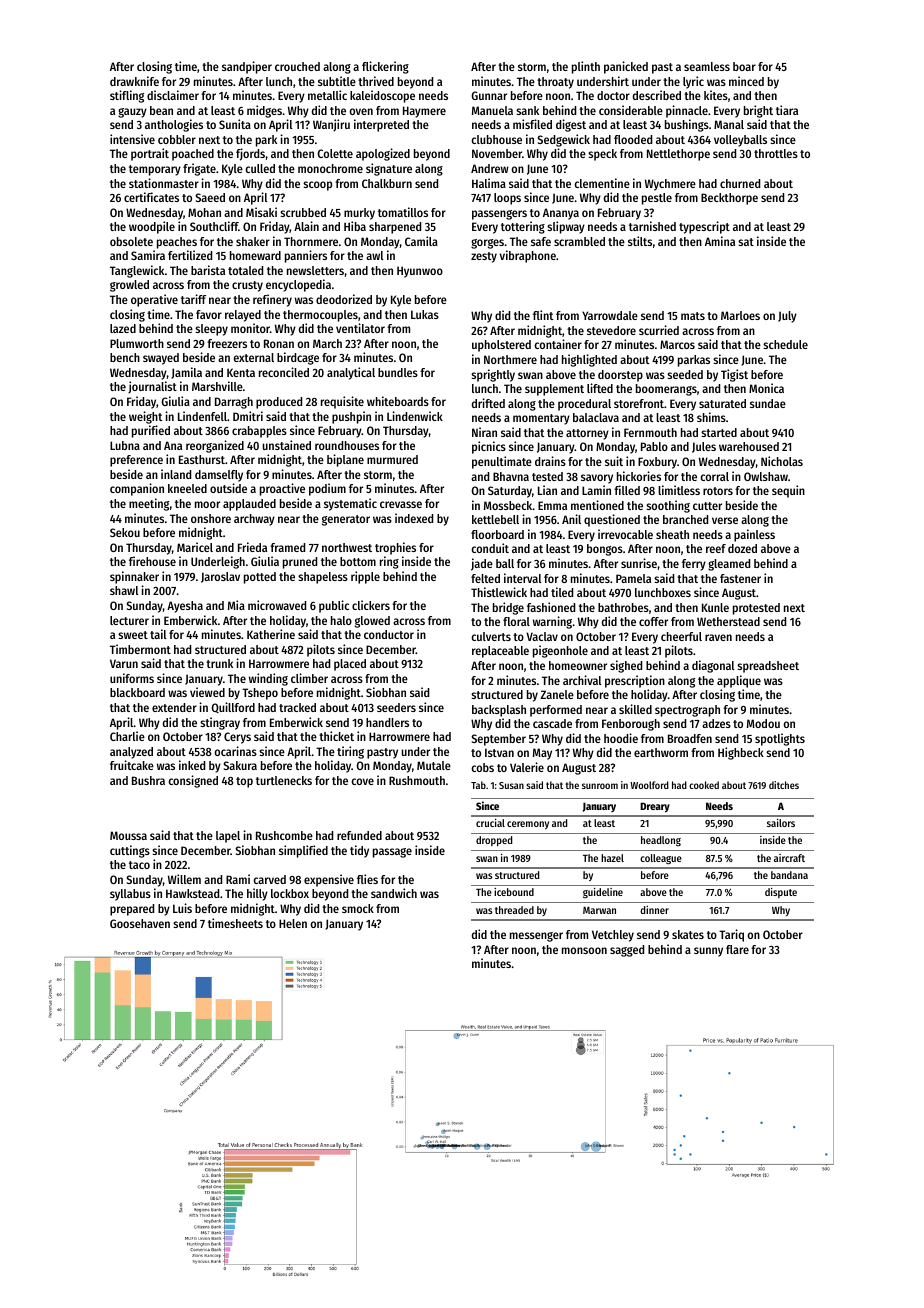 This screenshot has height=1308, width=924. Describe the element at coordinates (746, 81) in the screenshot. I see `minced` at that location.
